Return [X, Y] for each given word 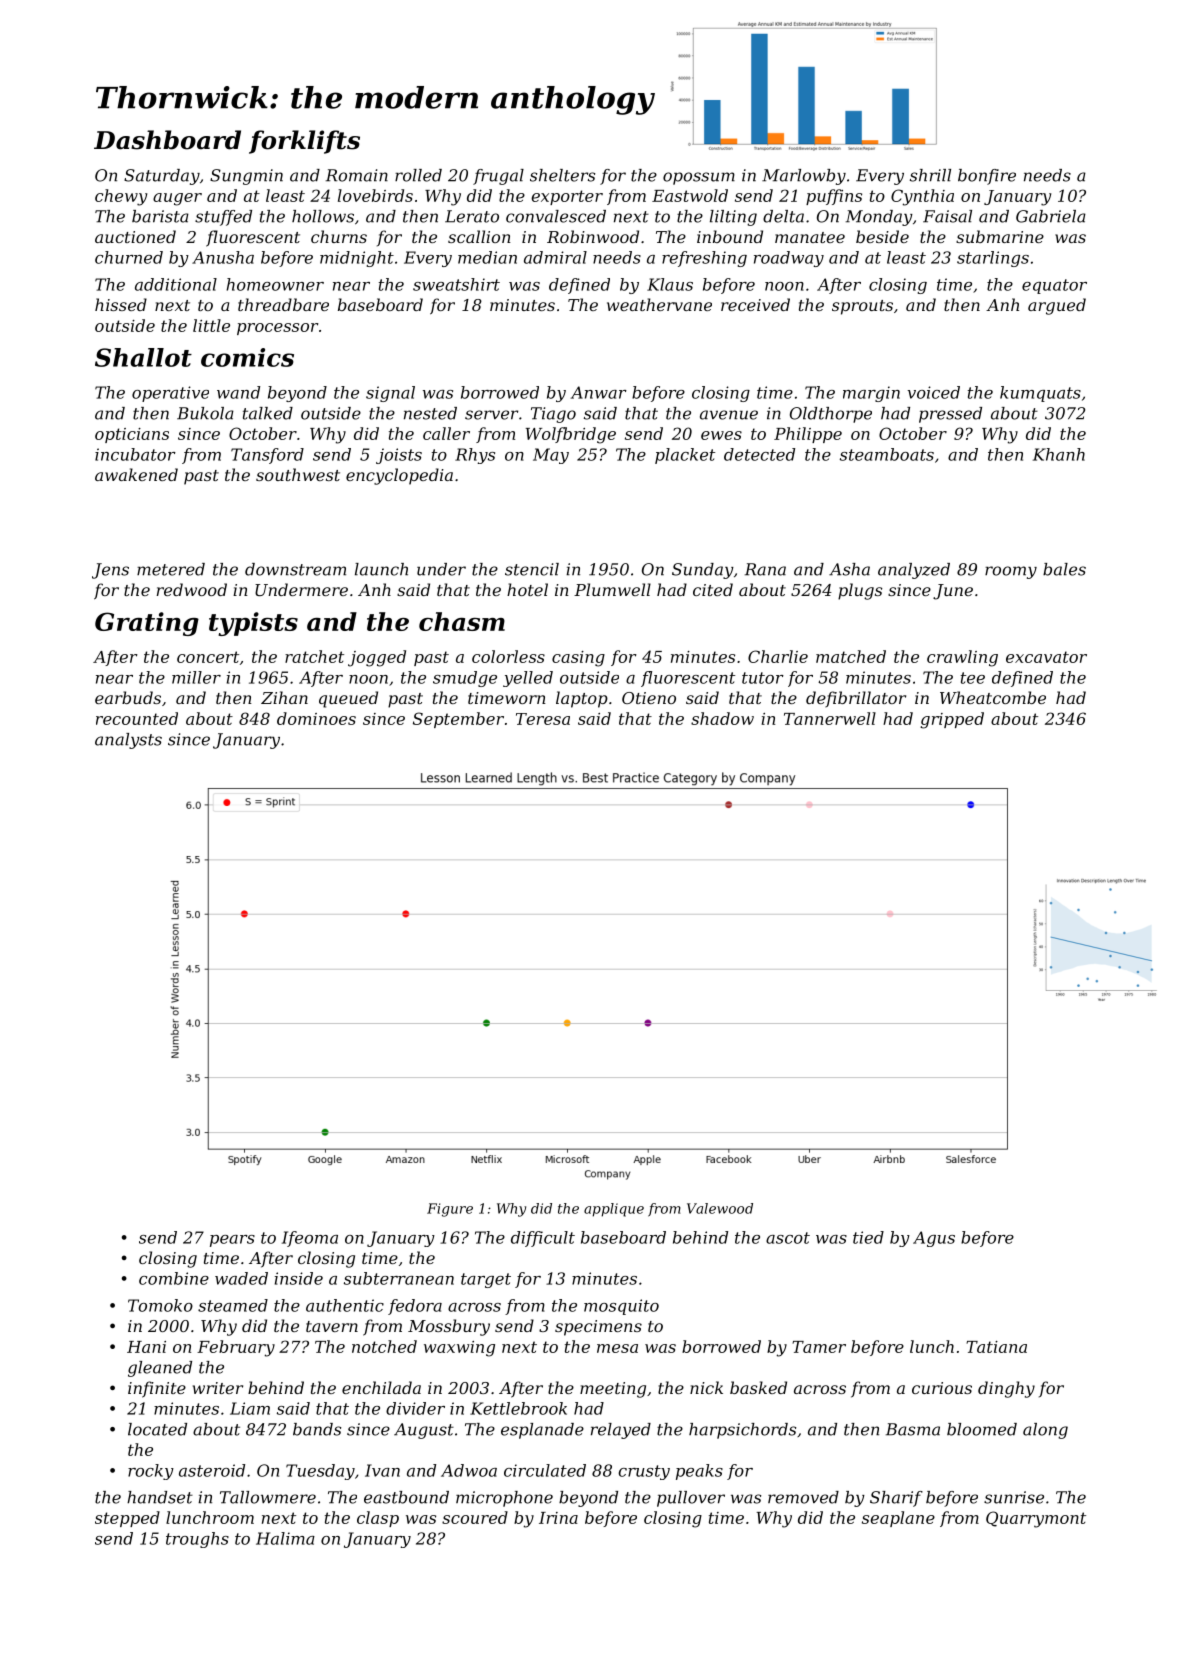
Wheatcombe [993, 697]
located [157, 1429]
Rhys [475, 456]
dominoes [316, 718]
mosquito [621, 1307]
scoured [475, 1517]
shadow [722, 718]
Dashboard [167, 140]
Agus [934, 1239]
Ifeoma [310, 1239]
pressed [950, 415]
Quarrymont [1036, 1519]
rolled [418, 175]
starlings [993, 259]
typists [253, 624]
